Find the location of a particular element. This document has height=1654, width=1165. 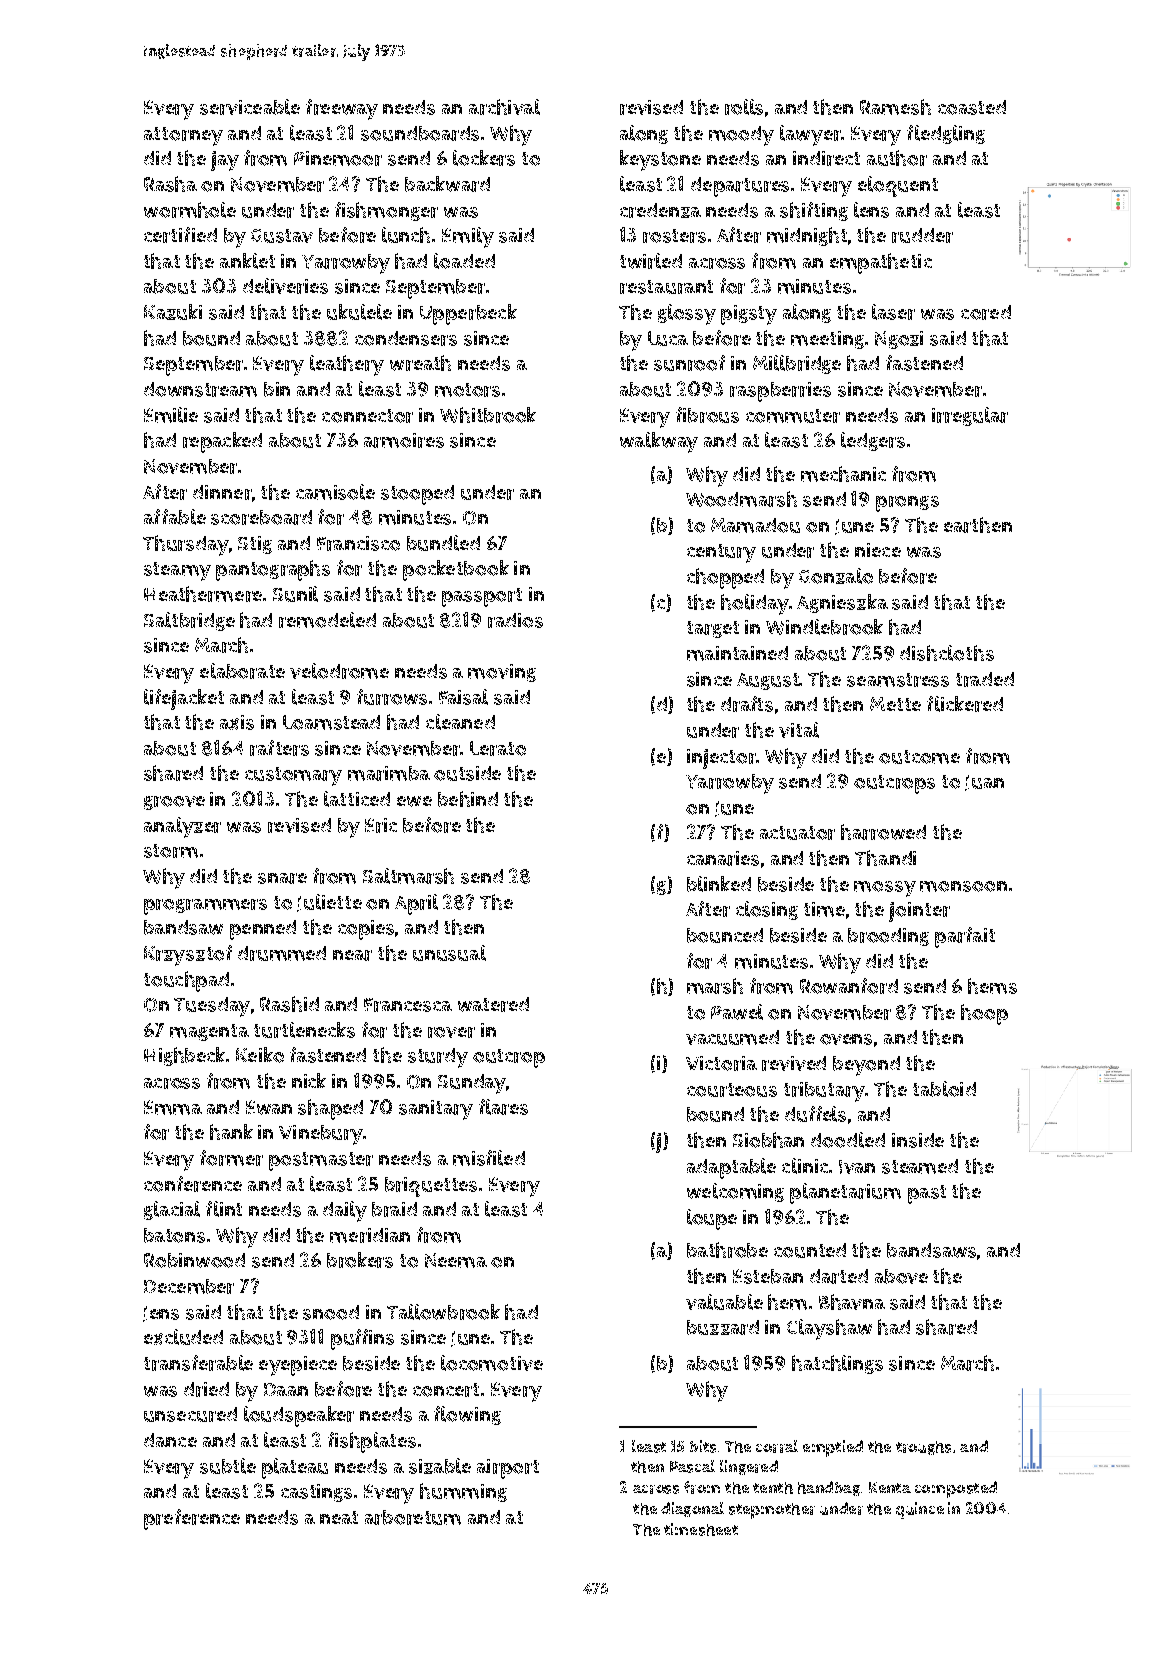

Emily is located at coordinates (468, 237).
